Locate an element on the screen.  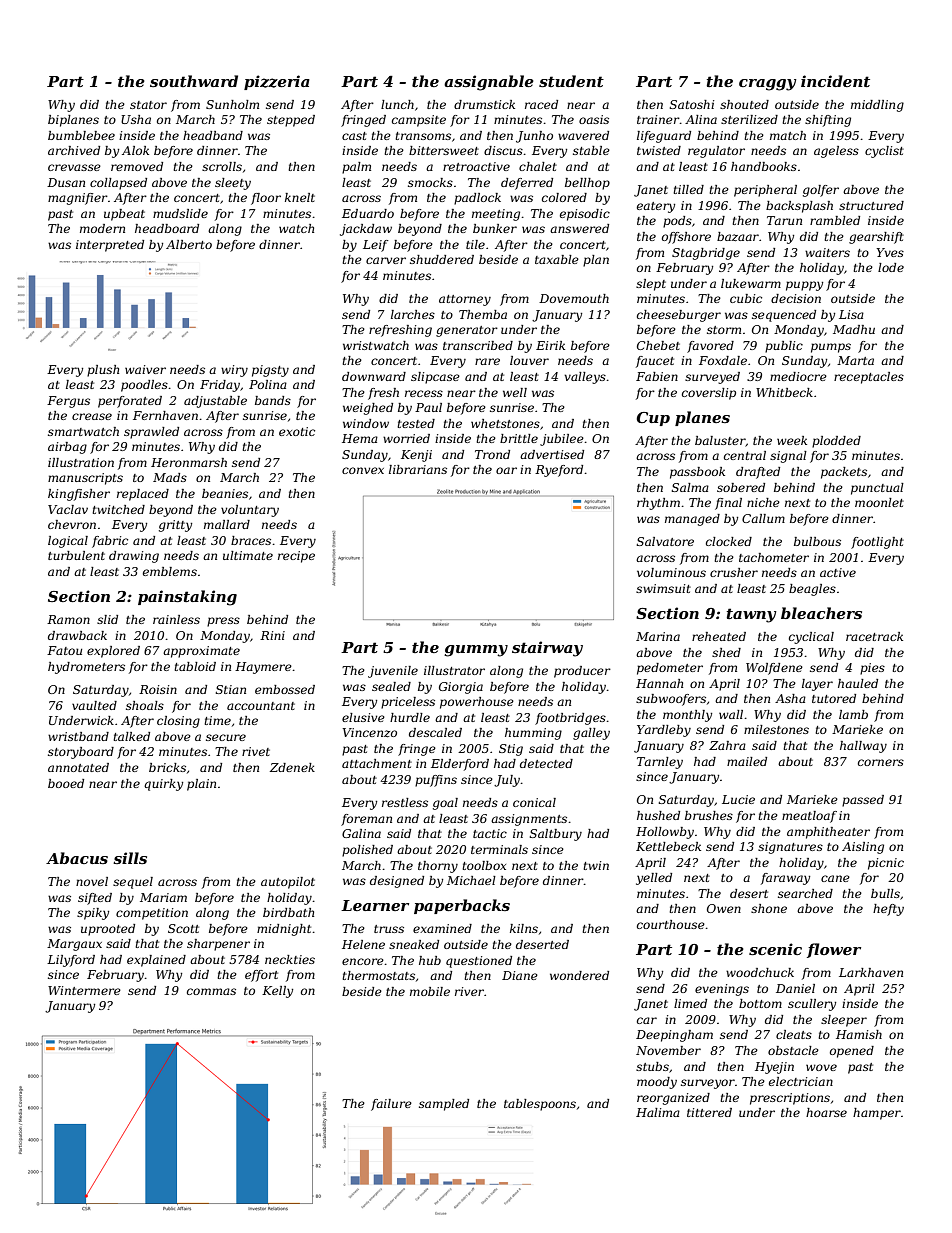
ultimate is located at coordinates (248, 555).
